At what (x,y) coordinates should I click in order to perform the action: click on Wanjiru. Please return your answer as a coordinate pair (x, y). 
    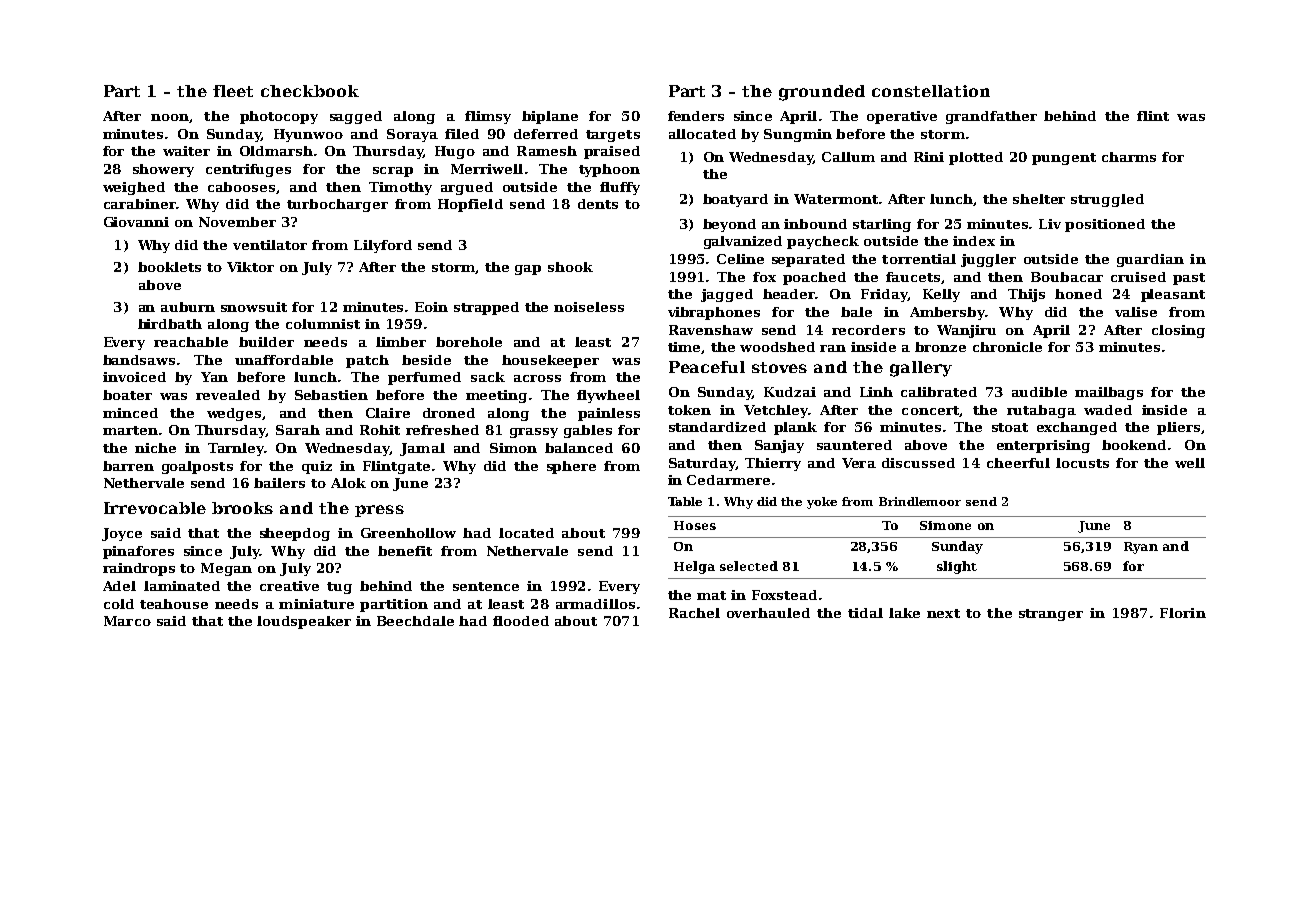
    Looking at the image, I should click on (966, 331).
